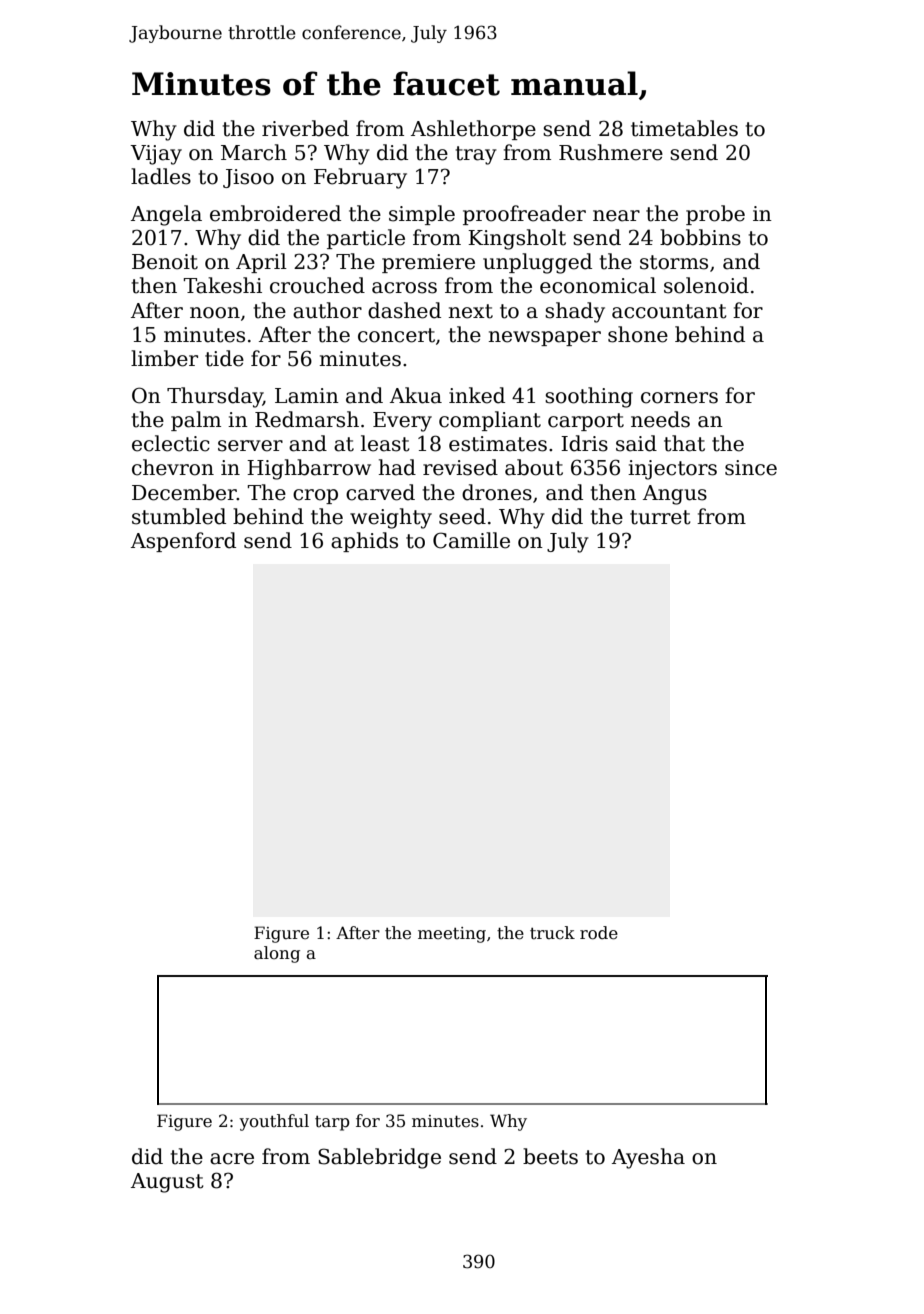 This screenshot has width=924, height=1314. What do you see at coordinates (552, 933) in the screenshot?
I see `truck` at bounding box center [552, 933].
